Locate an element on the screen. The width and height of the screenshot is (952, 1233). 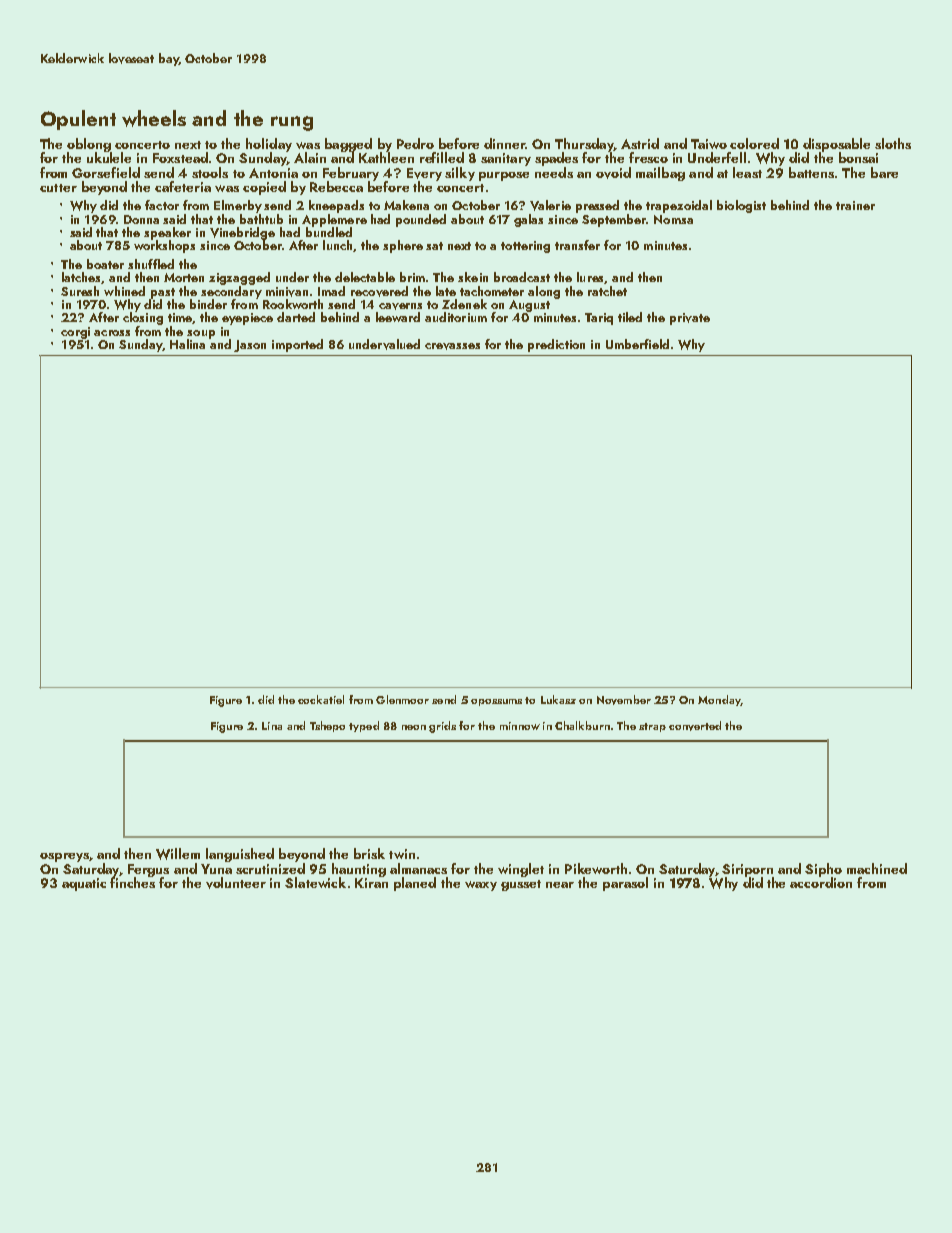
cockatiel is located at coordinates (321, 699).
